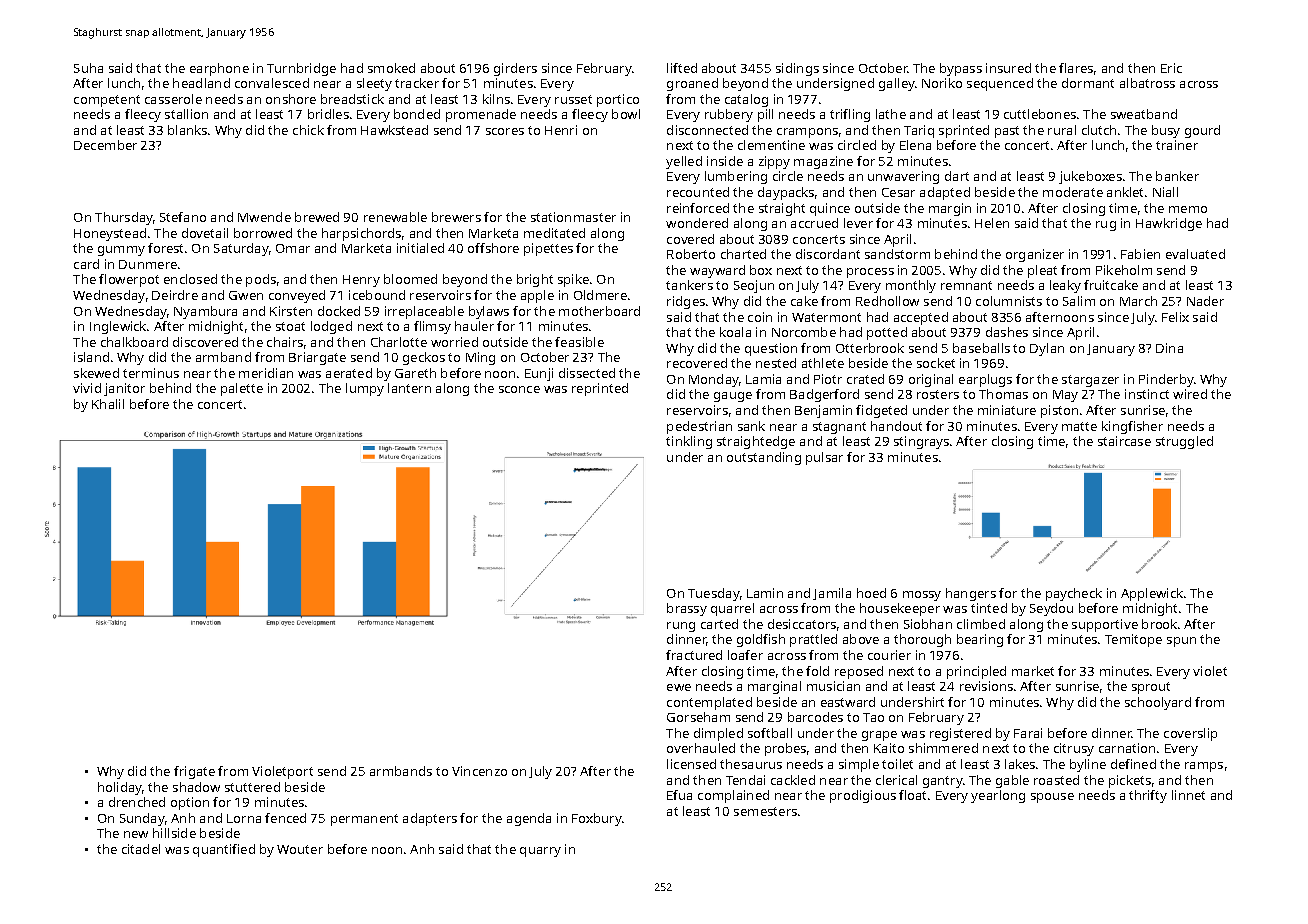 This page has width=1308, height=924. I want to click on linnet, so click(1188, 795).
